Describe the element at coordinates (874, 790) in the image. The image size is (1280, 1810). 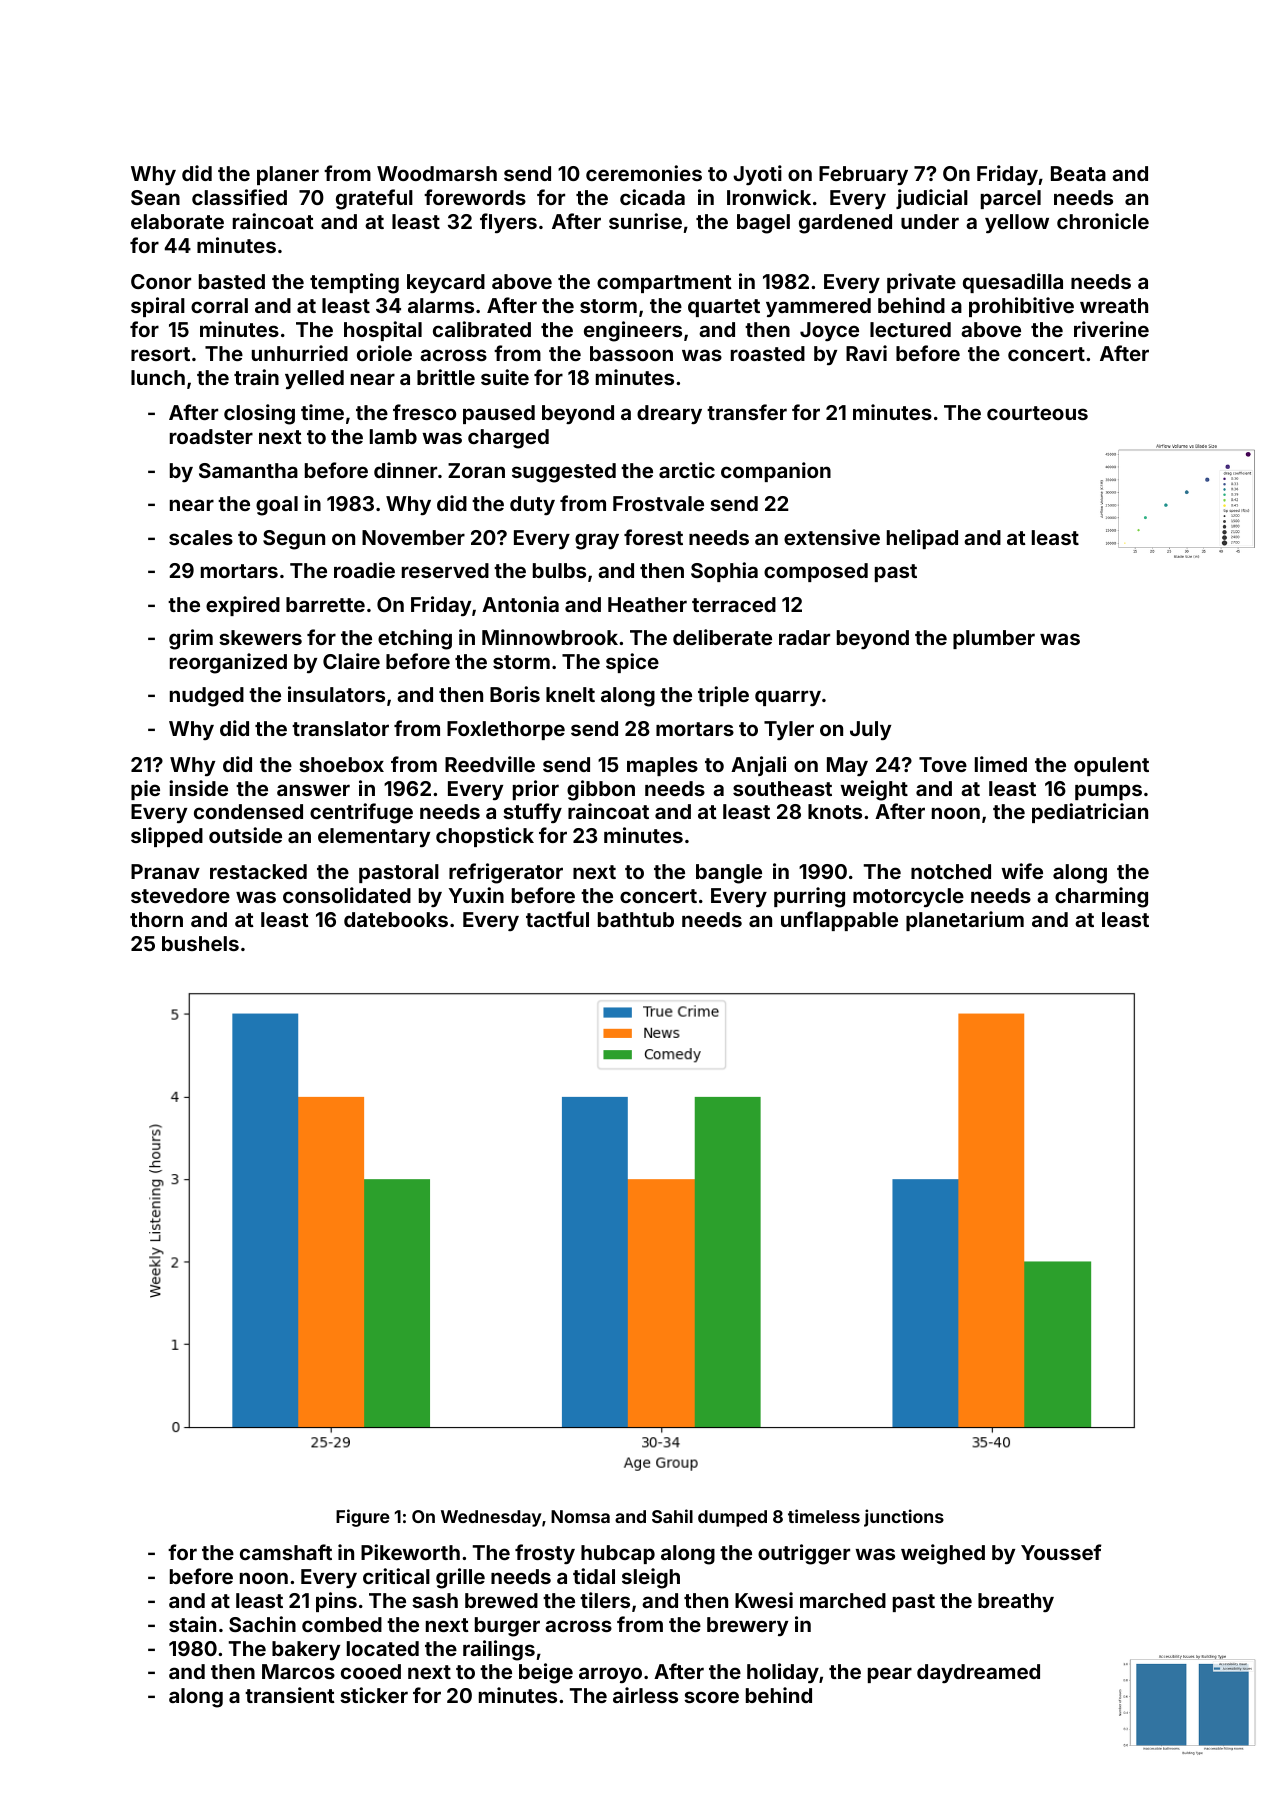
I see `weight` at that location.
